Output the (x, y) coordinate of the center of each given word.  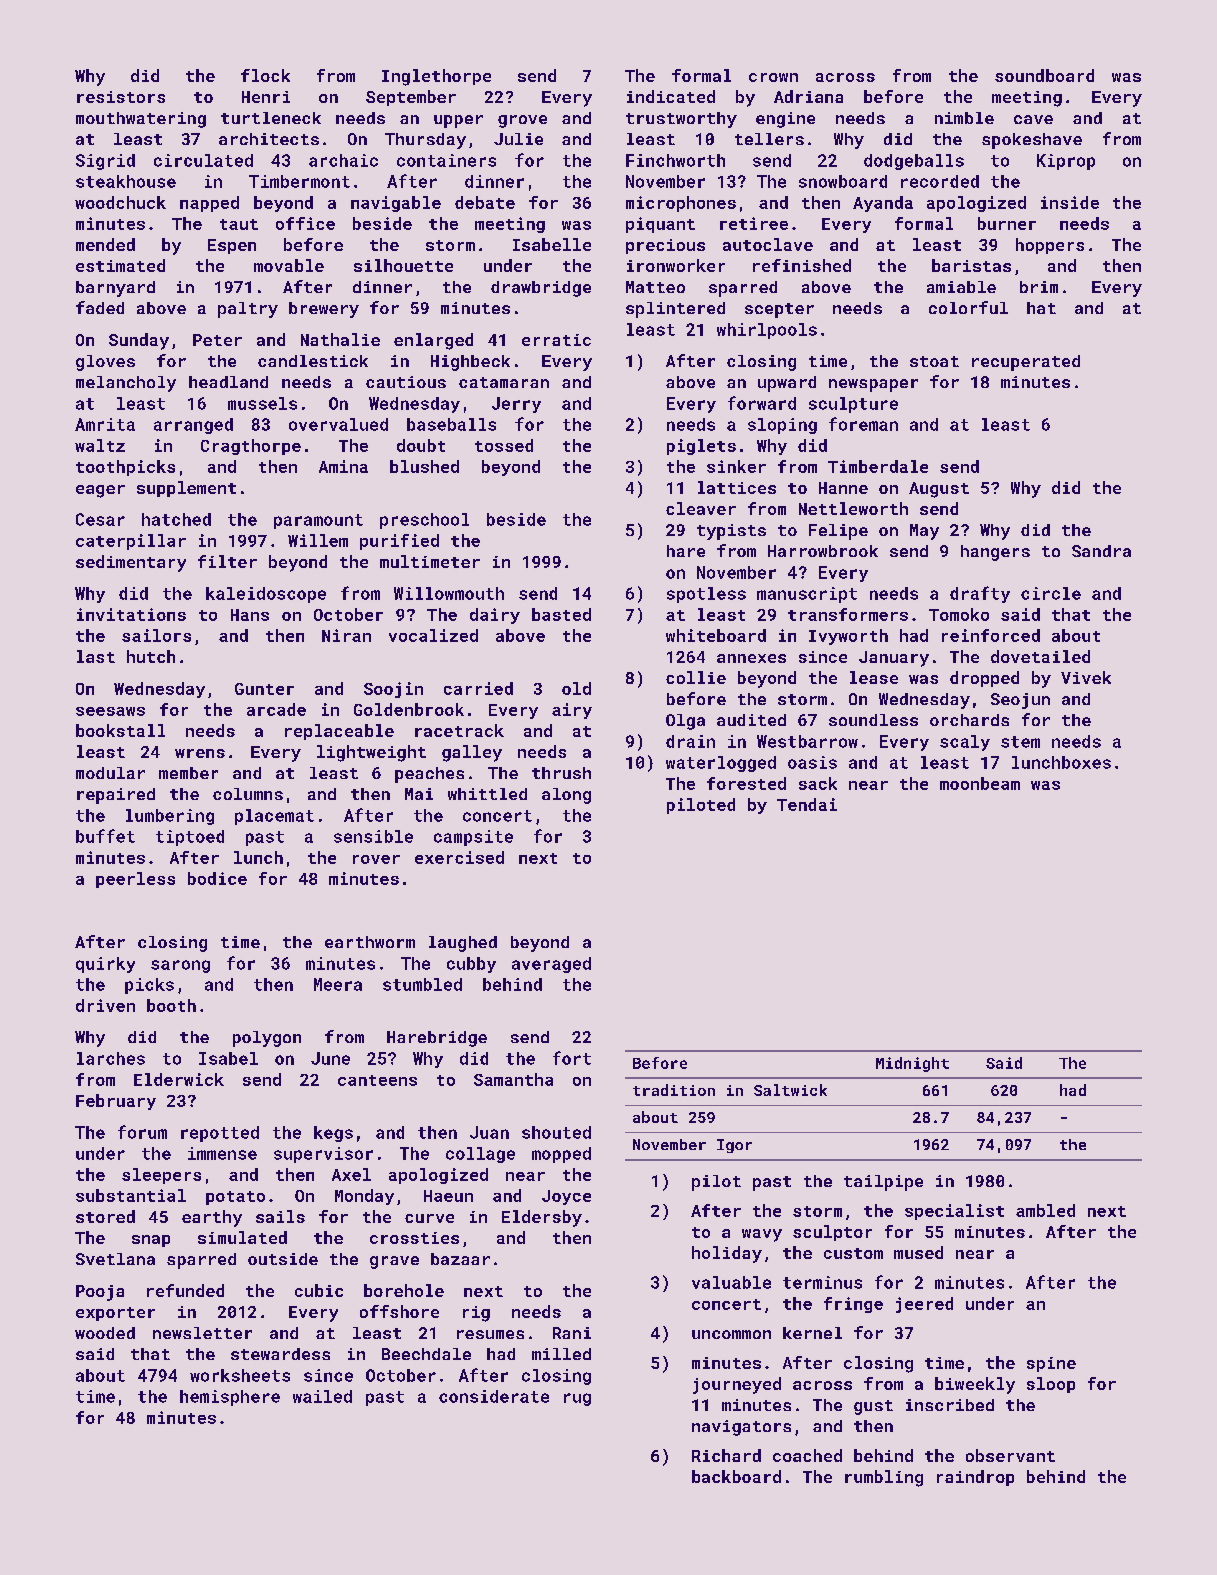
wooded (105, 1333)
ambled (1045, 1210)
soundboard (1044, 75)
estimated (120, 265)
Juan (489, 1132)
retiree (754, 223)
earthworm (370, 942)
